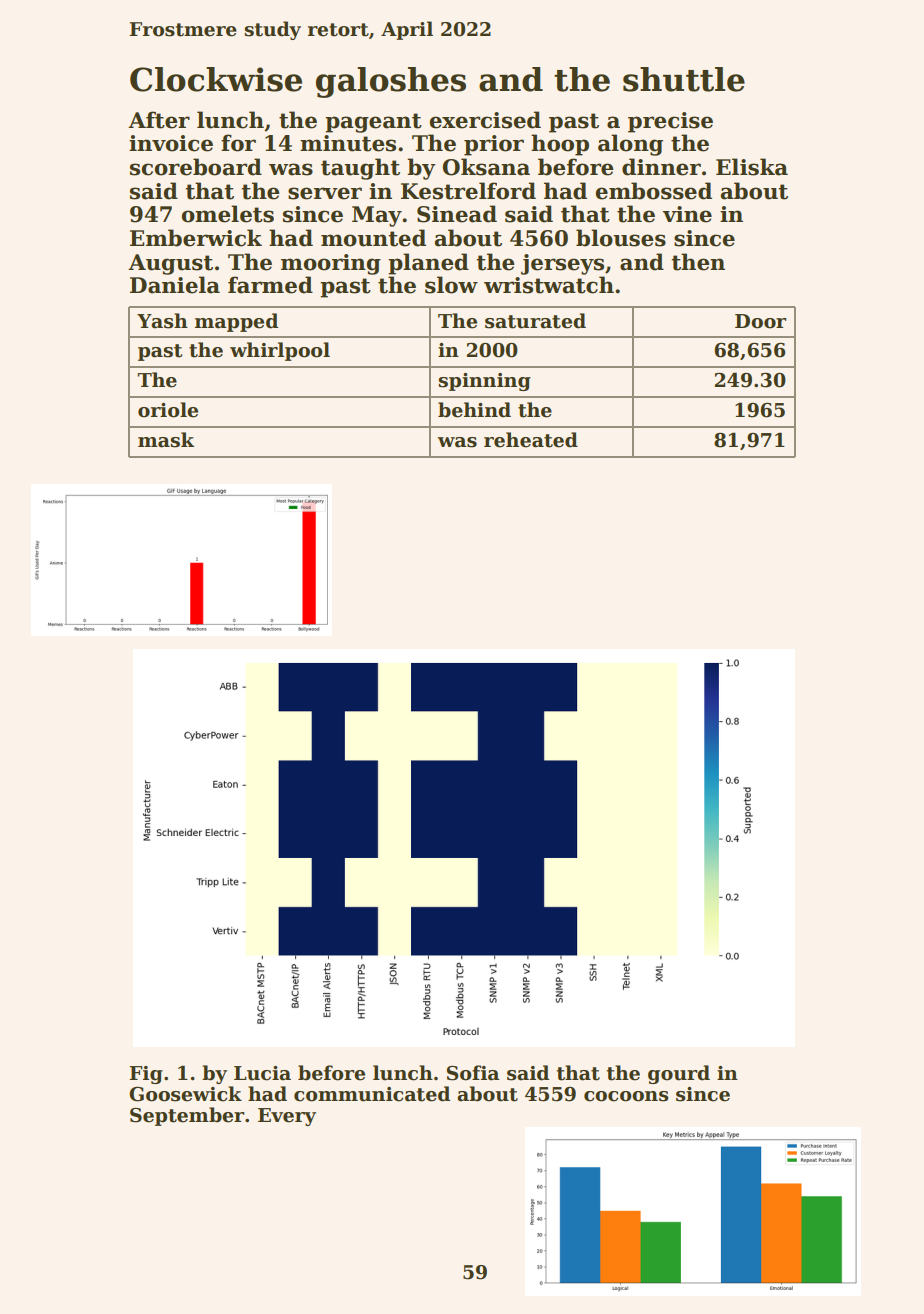 Image resolution: width=924 pixels, height=1314 pixels. What do you see at coordinates (531, 440) in the screenshot?
I see `reheated` at bounding box center [531, 440].
